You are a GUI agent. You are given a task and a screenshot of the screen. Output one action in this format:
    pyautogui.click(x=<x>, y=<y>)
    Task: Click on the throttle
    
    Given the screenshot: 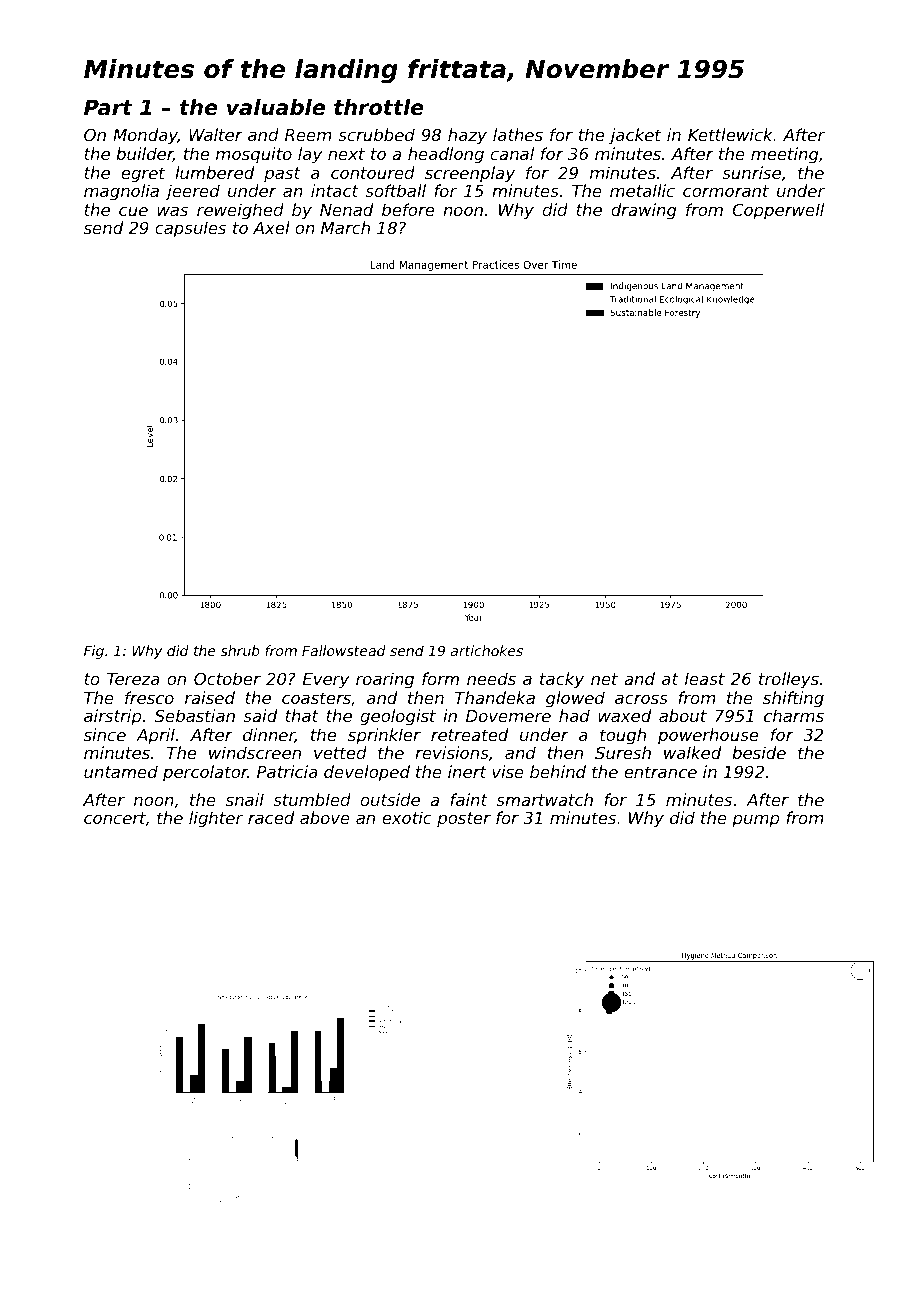 What is the action you would take?
    pyautogui.click(x=379, y=107)
